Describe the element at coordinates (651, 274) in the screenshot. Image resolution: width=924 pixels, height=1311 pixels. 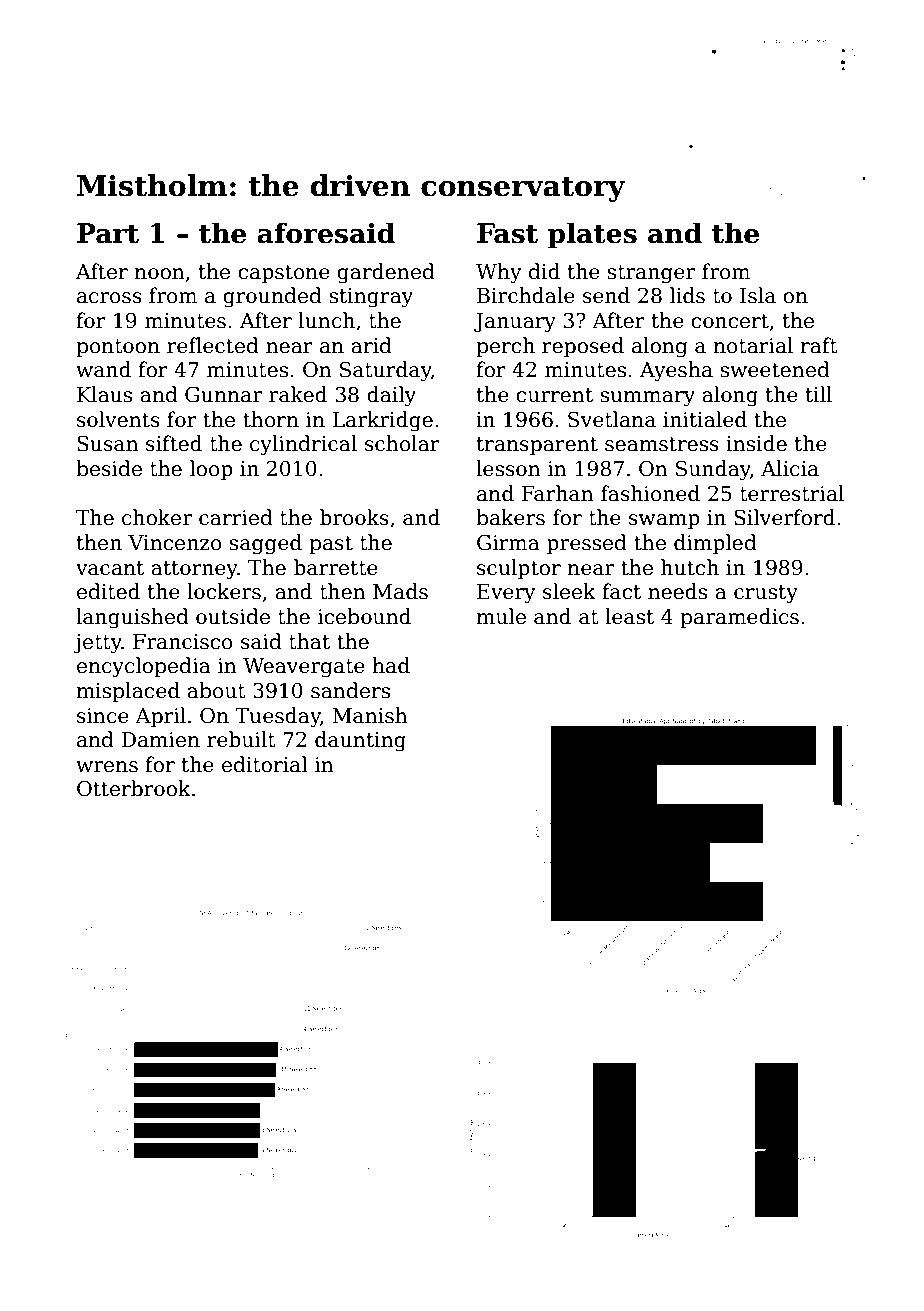
I see `stranger` at that location.
